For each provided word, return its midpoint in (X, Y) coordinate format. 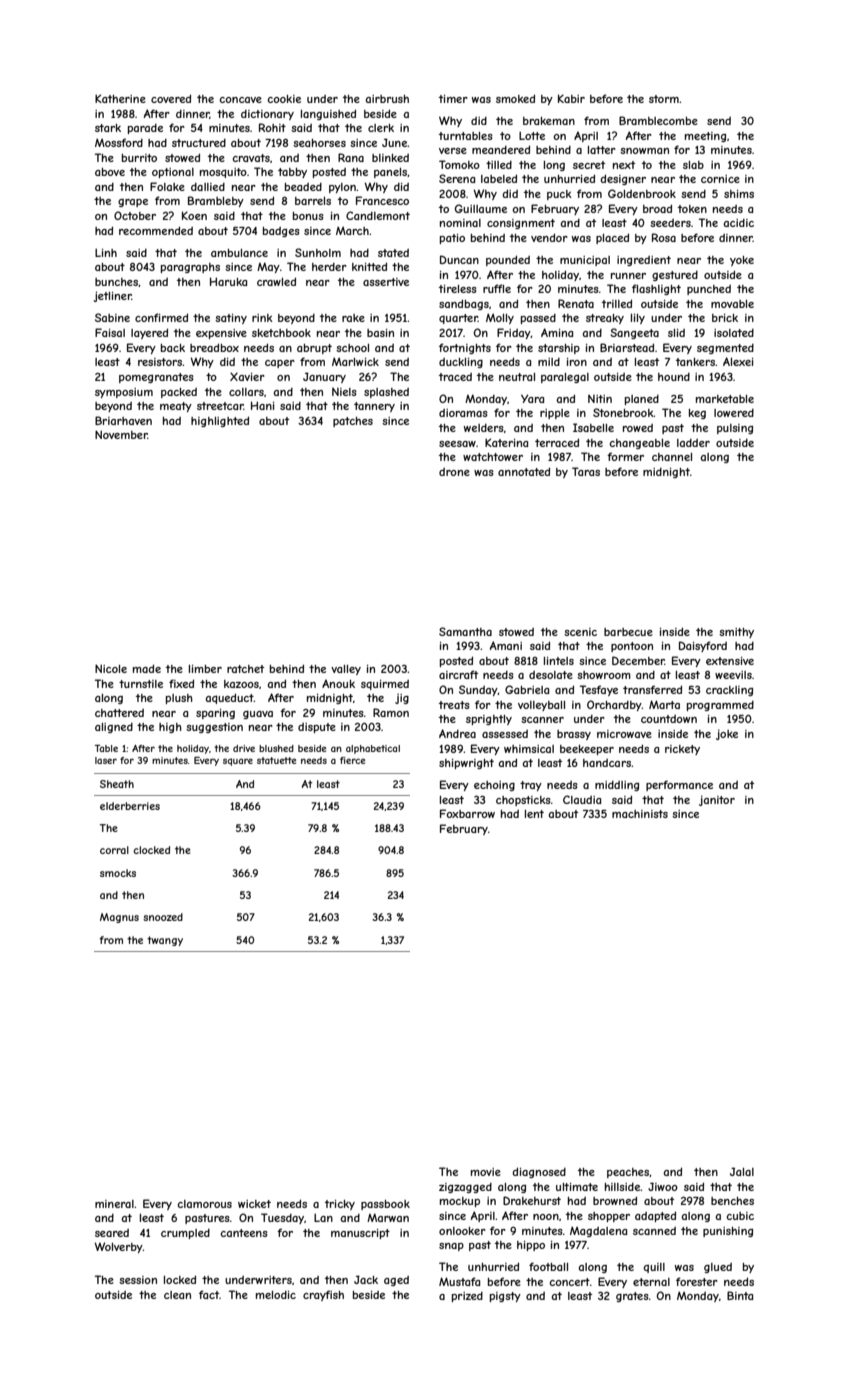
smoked (515, 98)
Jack (366, 1279)
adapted (655, 1216)
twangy (165, 941)
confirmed (161, 317)
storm (664, 99)
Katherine (120, 98)
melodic (276, 1295)
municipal (585, 261)
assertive (386, 282)
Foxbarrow (467, 813)
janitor (717, 800)
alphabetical (373, 749)
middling (617, 786)
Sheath (117, 784)
